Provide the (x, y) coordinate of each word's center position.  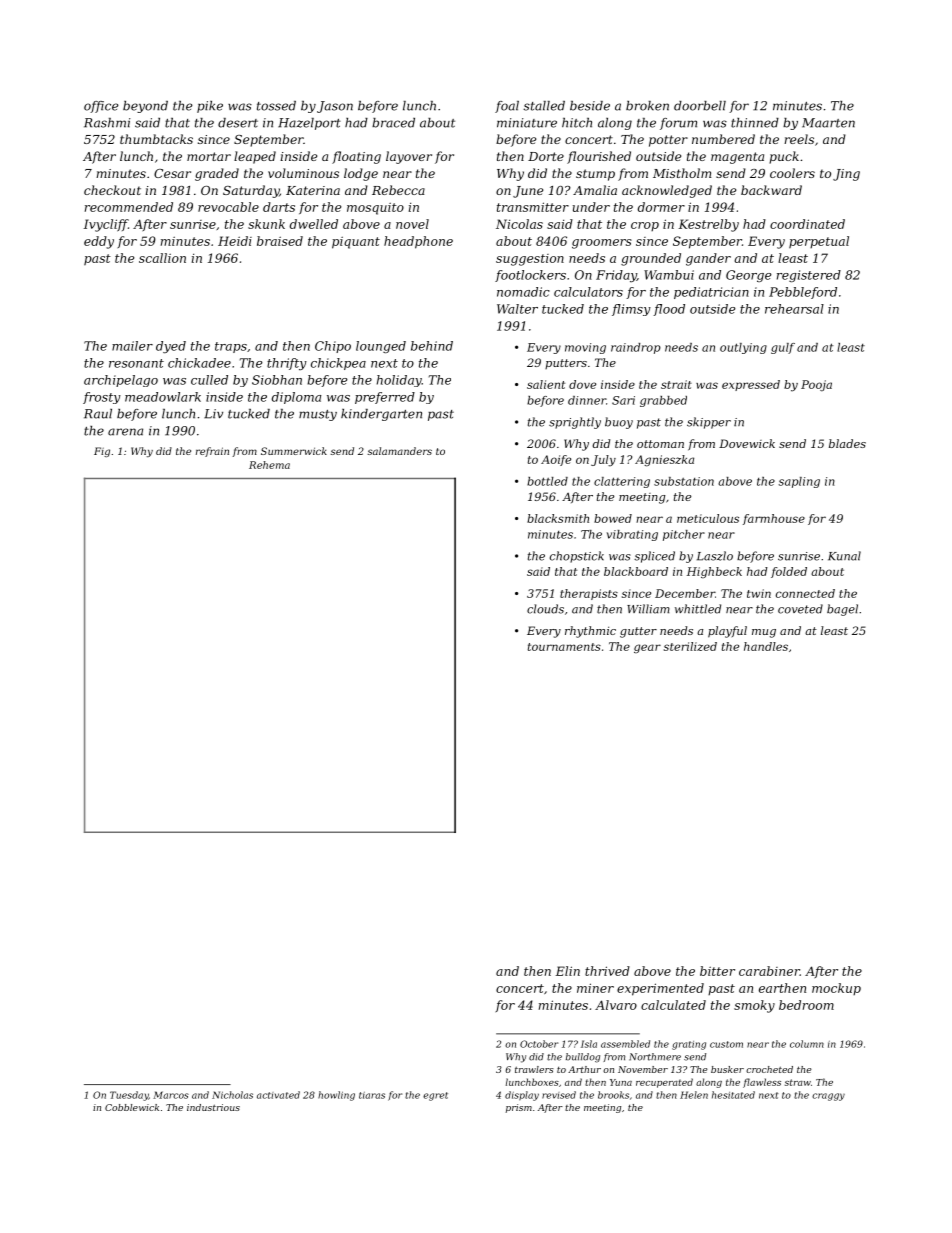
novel (412, 224)
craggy (828, 1097)
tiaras (372, 1095)
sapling (799, 482)
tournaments (564, 647)
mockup (836, 989)
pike (210, 107)
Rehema (269, 465)
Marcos (171, 1095)
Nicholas (232, 1095)
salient (546, 384)
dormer (661, 207)
